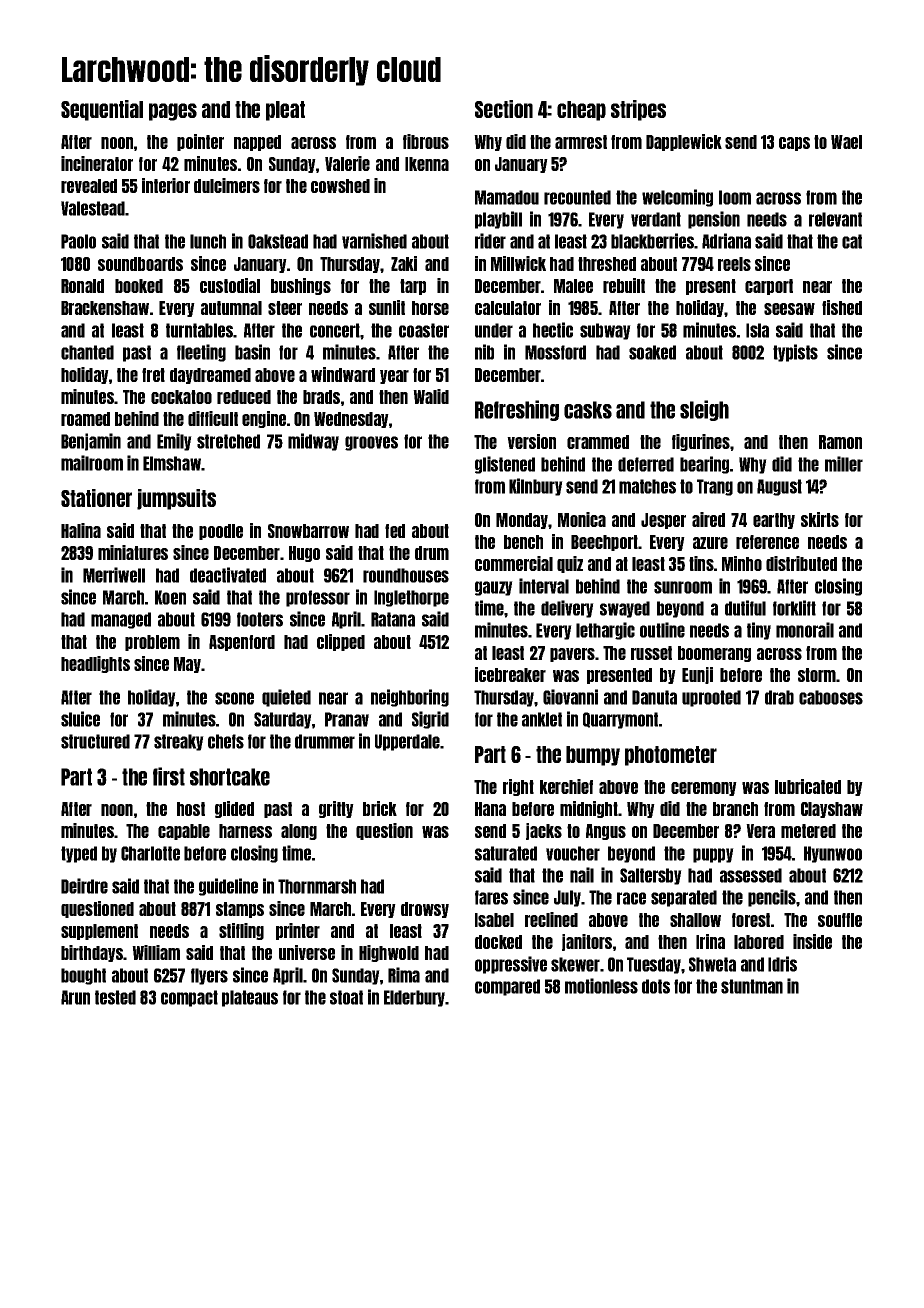 The width and height of the screenshot is (924, 1308). What do you see at coordinates (415, 998) in the screenshot?
I see `Elderbury` at bounding box center [415, 998].
